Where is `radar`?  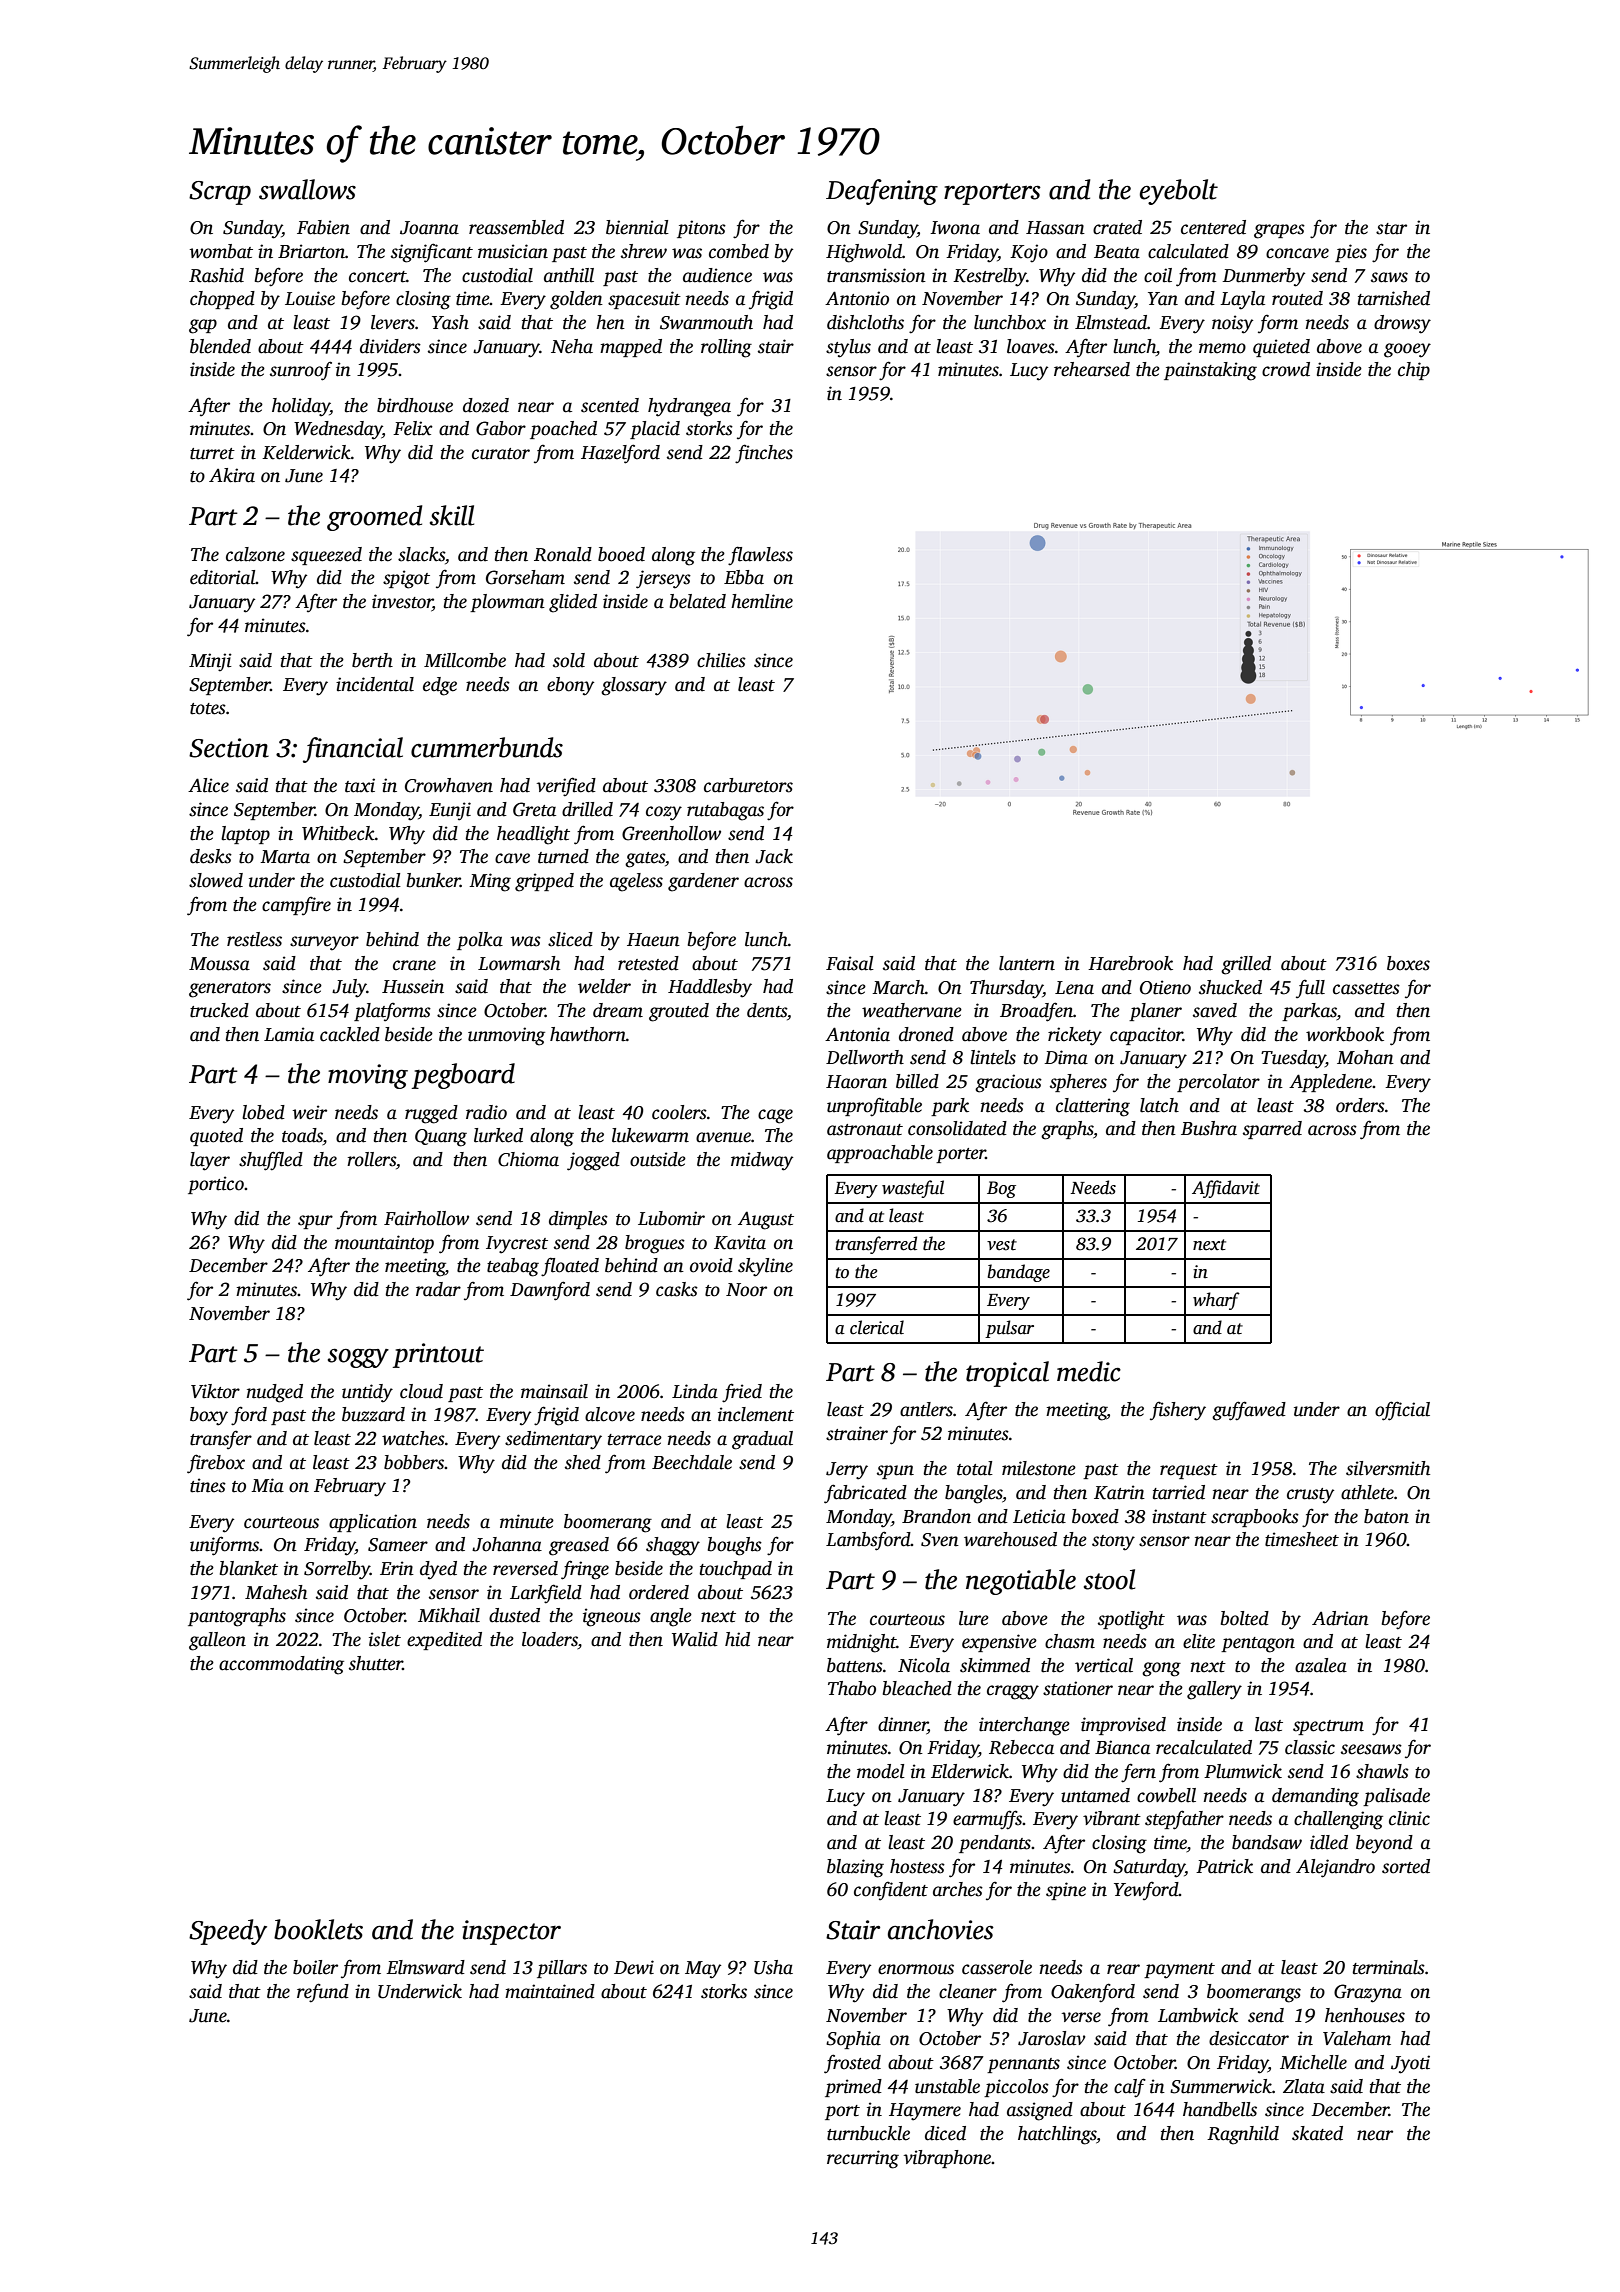 radar is located at coordinates (438, 1289).
